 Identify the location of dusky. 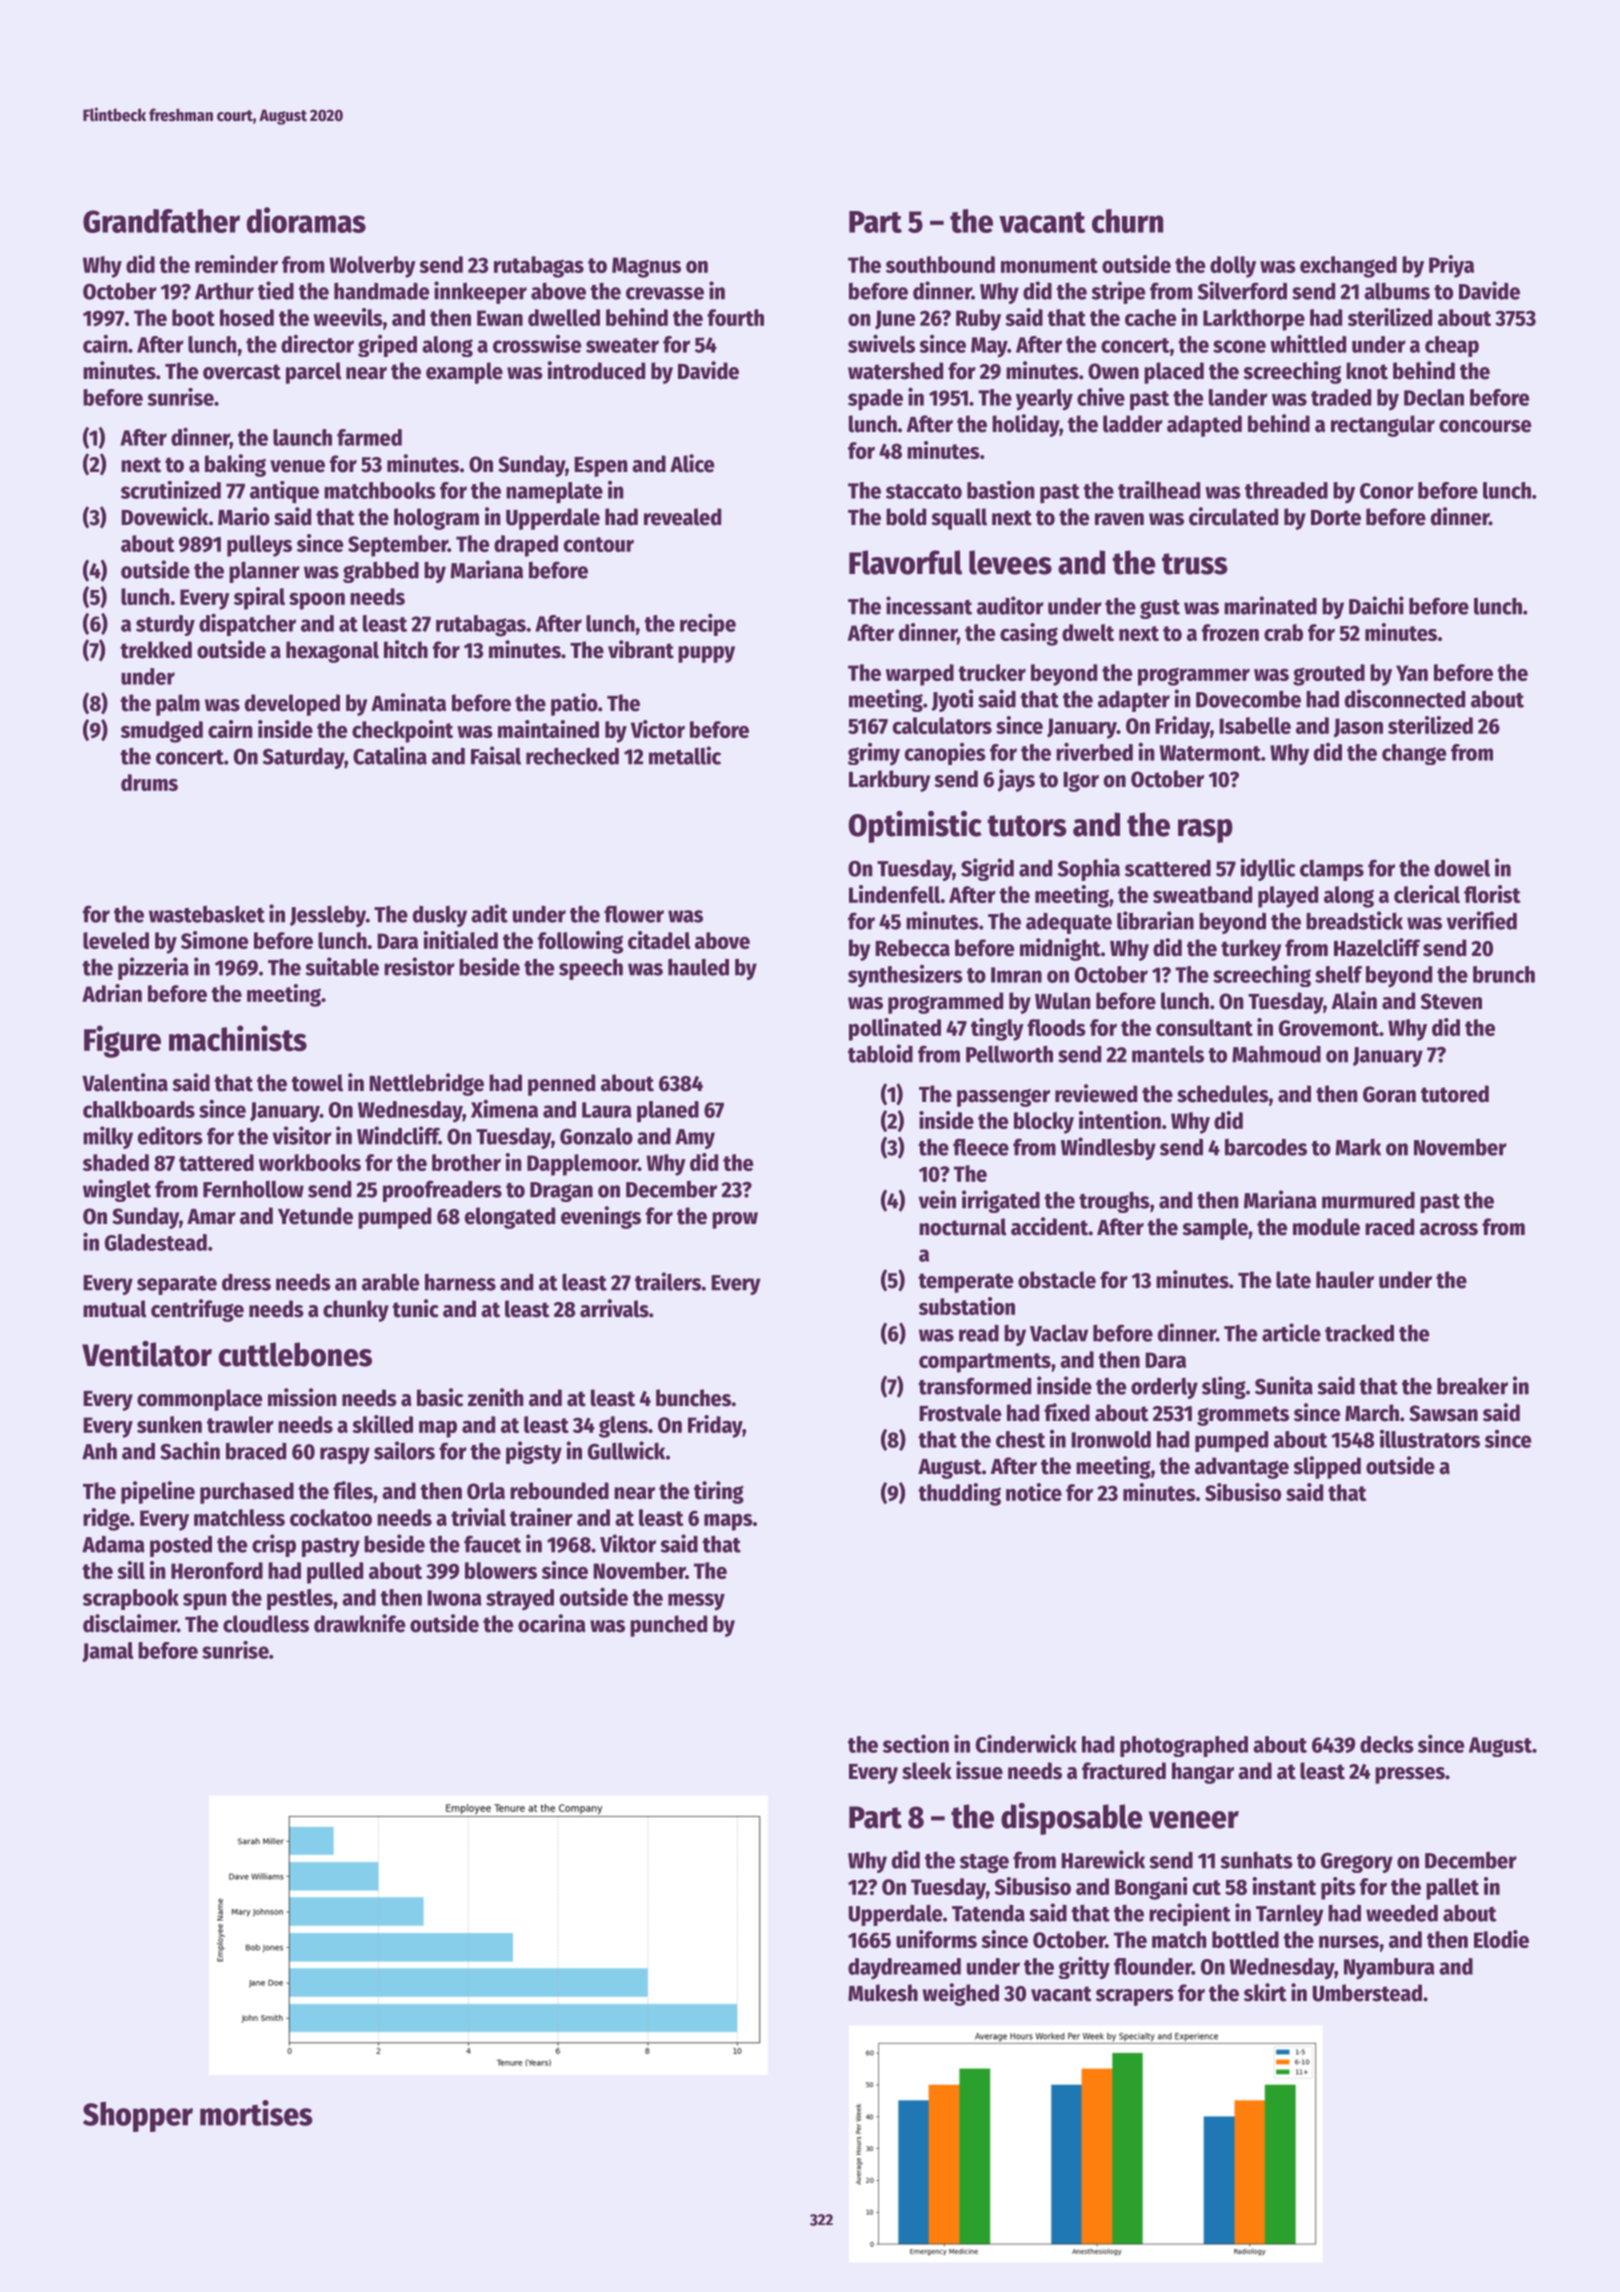
(440, 916).
